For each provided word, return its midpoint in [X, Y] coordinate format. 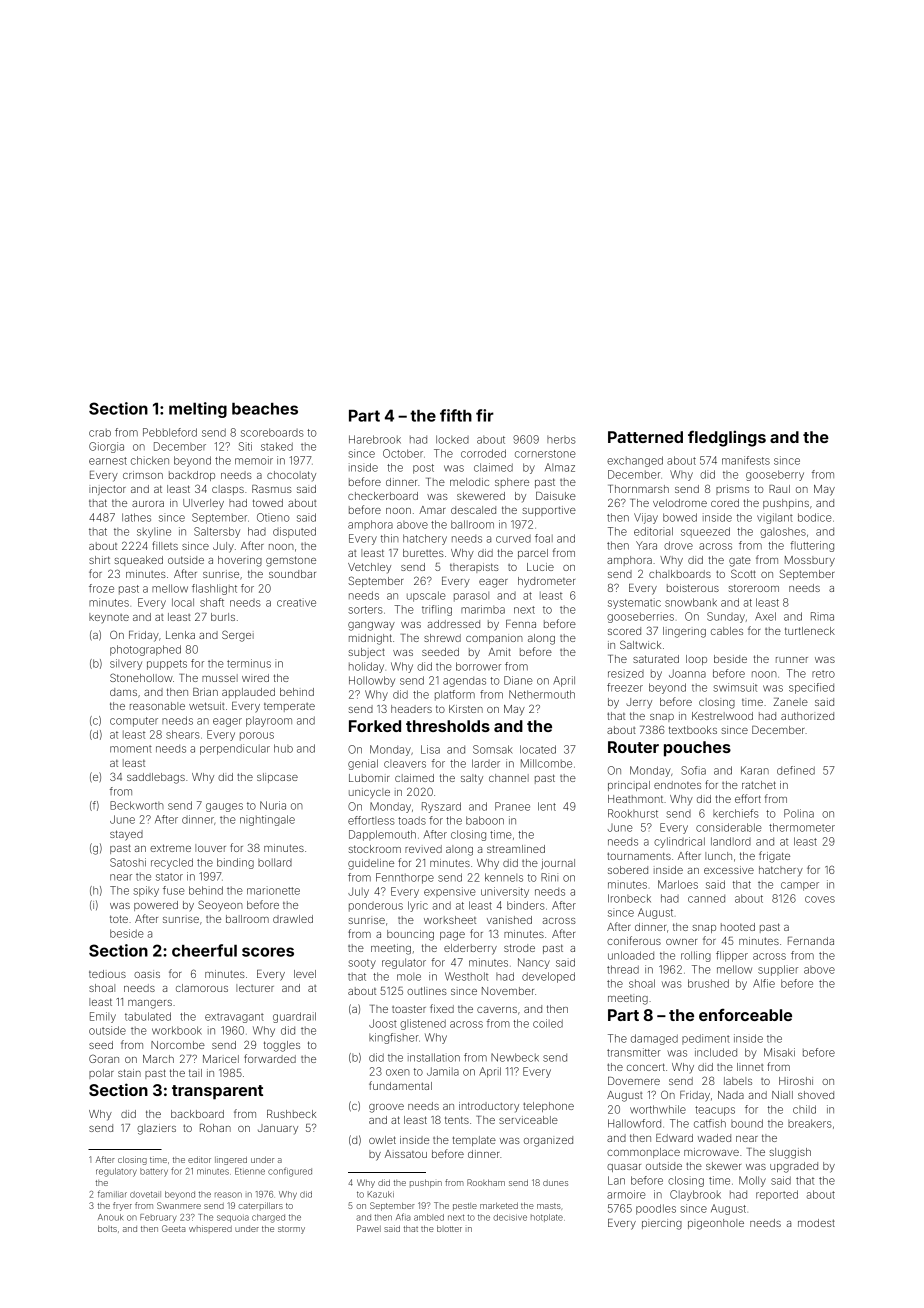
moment [131, 749]
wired [255, 678]
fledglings [727, 438]
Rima [822, 616]
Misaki [779, 1052]
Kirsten [466, 709]
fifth [456, 415]
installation [434, 1057]
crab [100, 433]
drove [678, 545]
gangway [371, 626]
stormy [291, 1230]
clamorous [202, 988]
